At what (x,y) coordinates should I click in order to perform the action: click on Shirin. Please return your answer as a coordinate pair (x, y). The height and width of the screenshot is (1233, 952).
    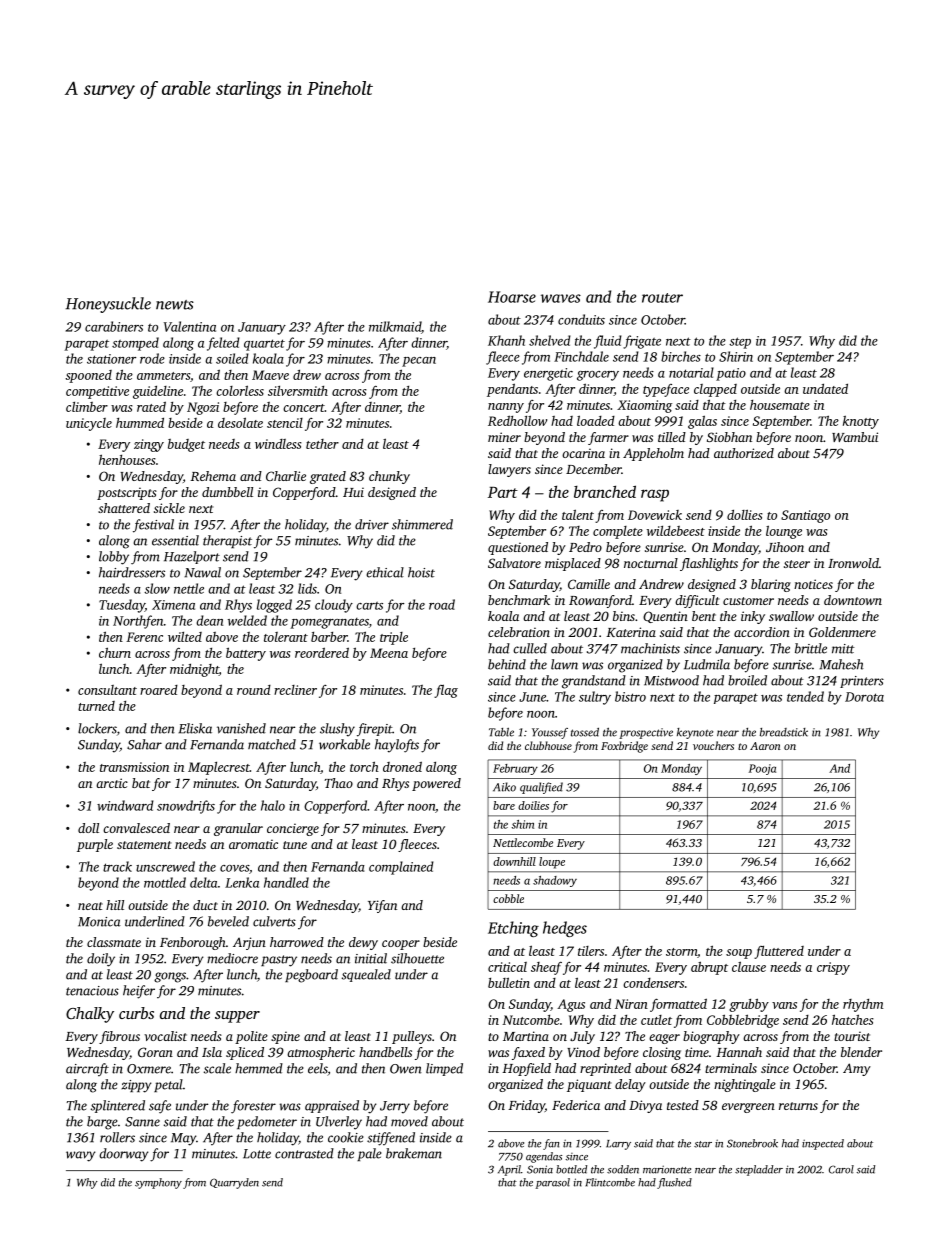
    Looking at the image, I should click on (736, 356).
